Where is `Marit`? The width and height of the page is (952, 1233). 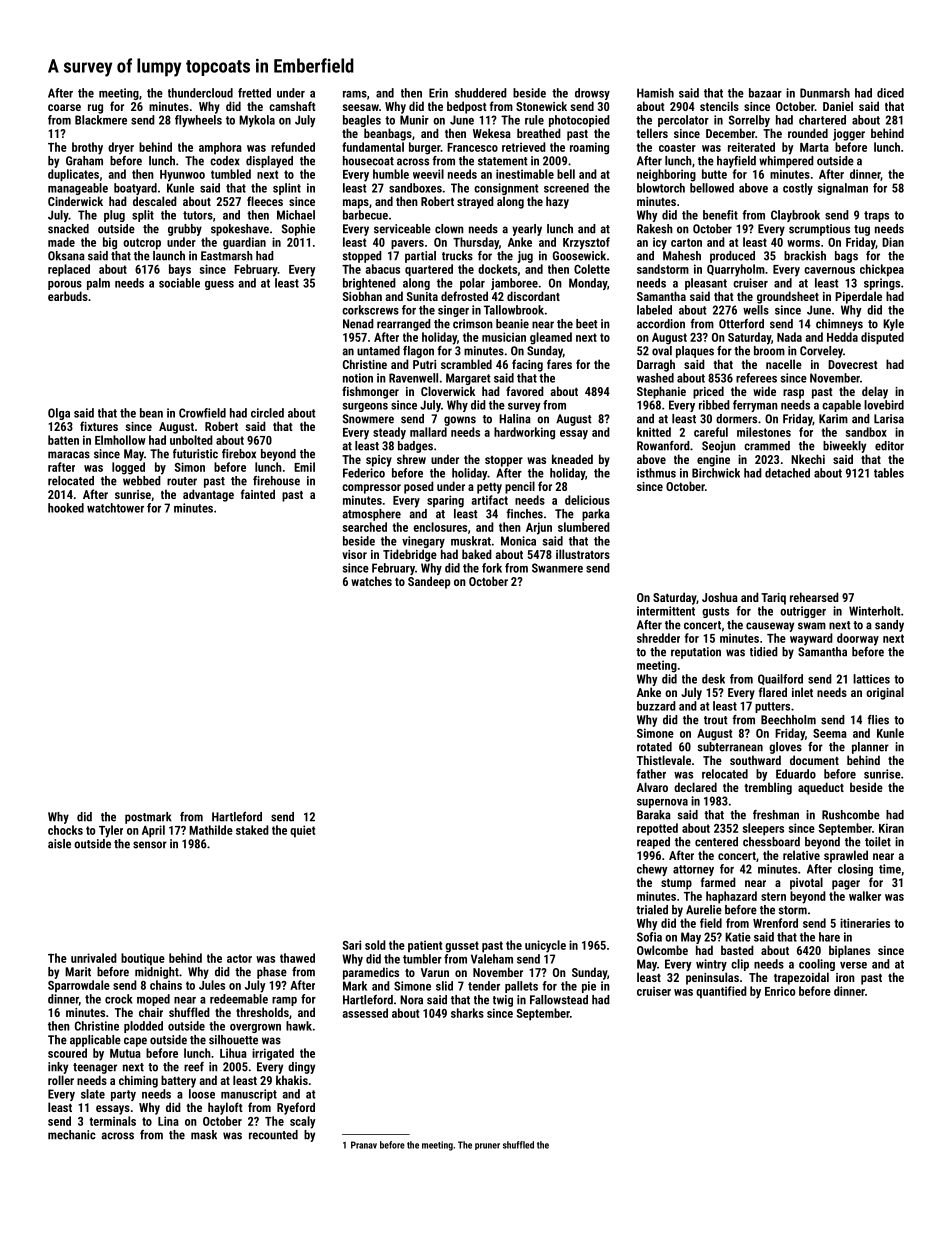
Marit is located at coordinates (78, 972).
